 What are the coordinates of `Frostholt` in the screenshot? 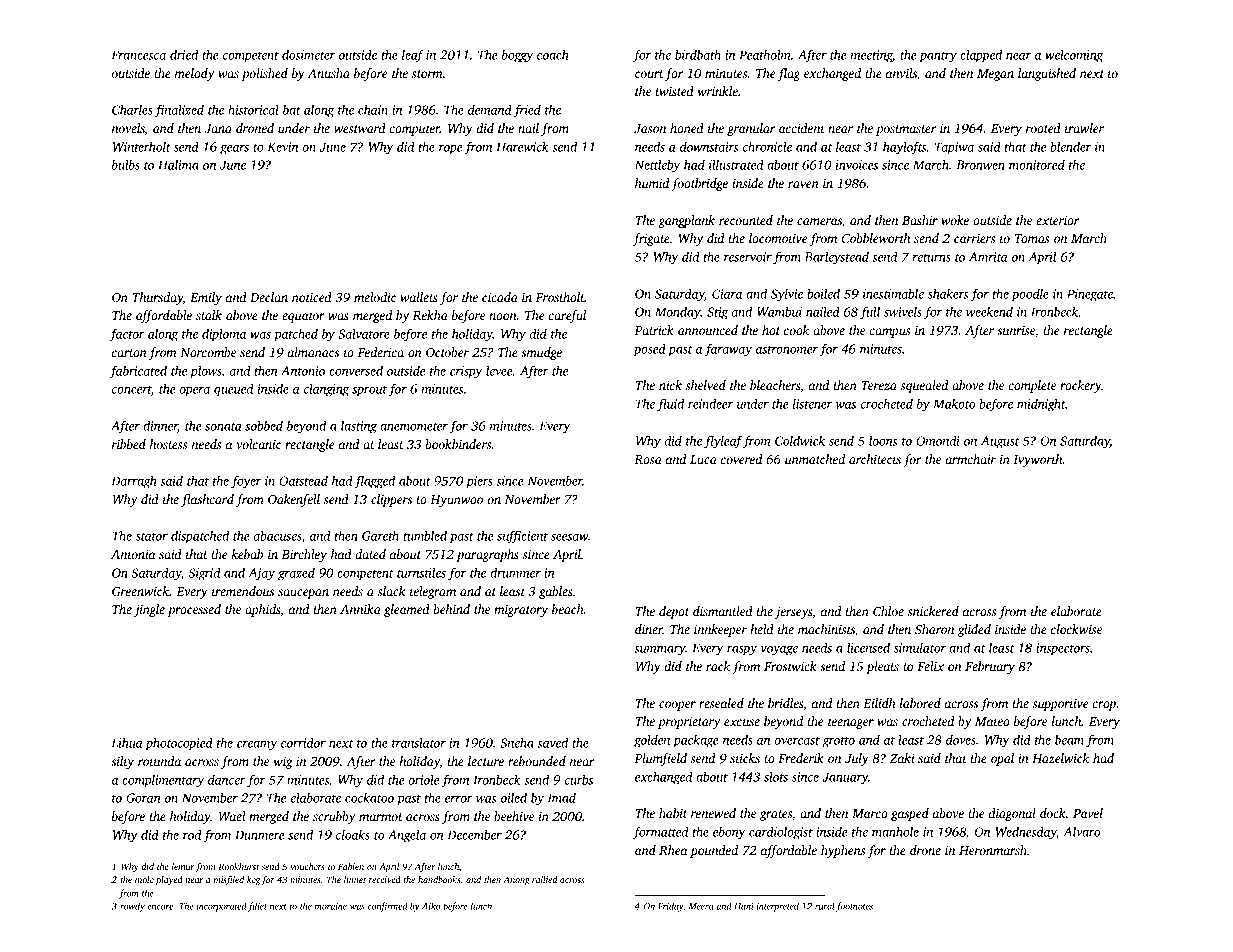 It's located at (560, 297).
